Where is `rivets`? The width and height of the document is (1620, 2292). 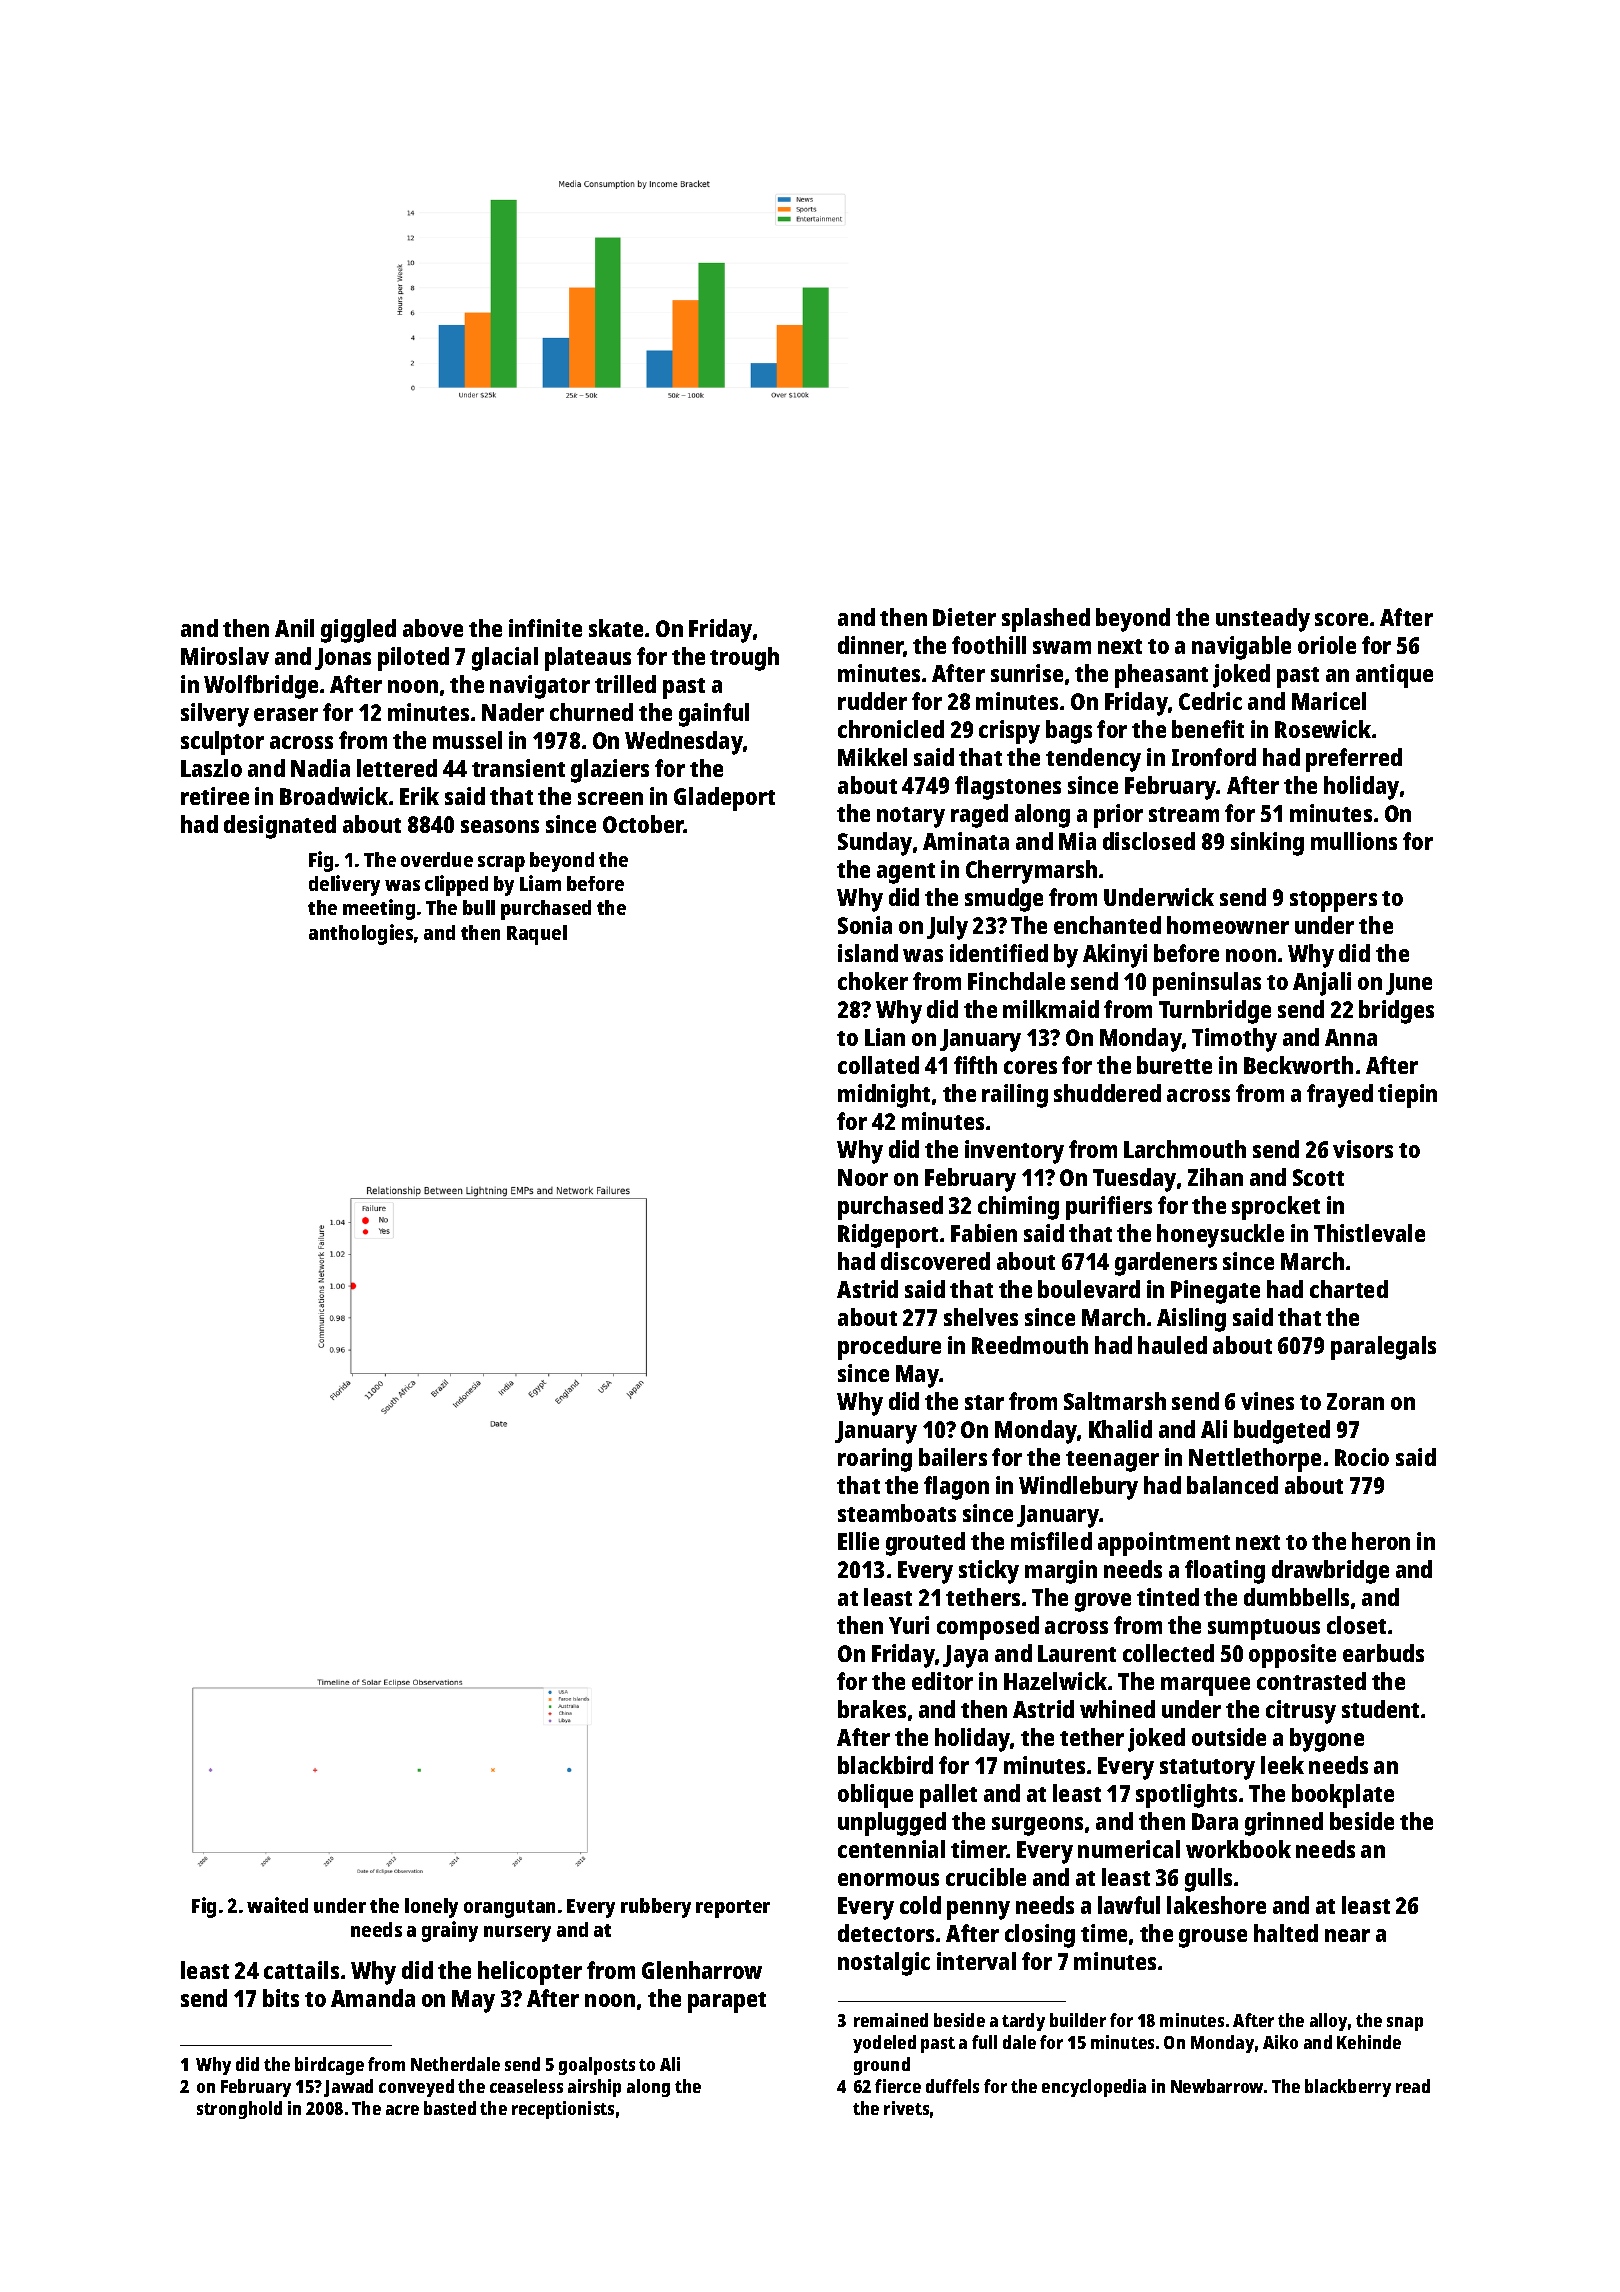
rivets is located at coordinates (906, 2108).
